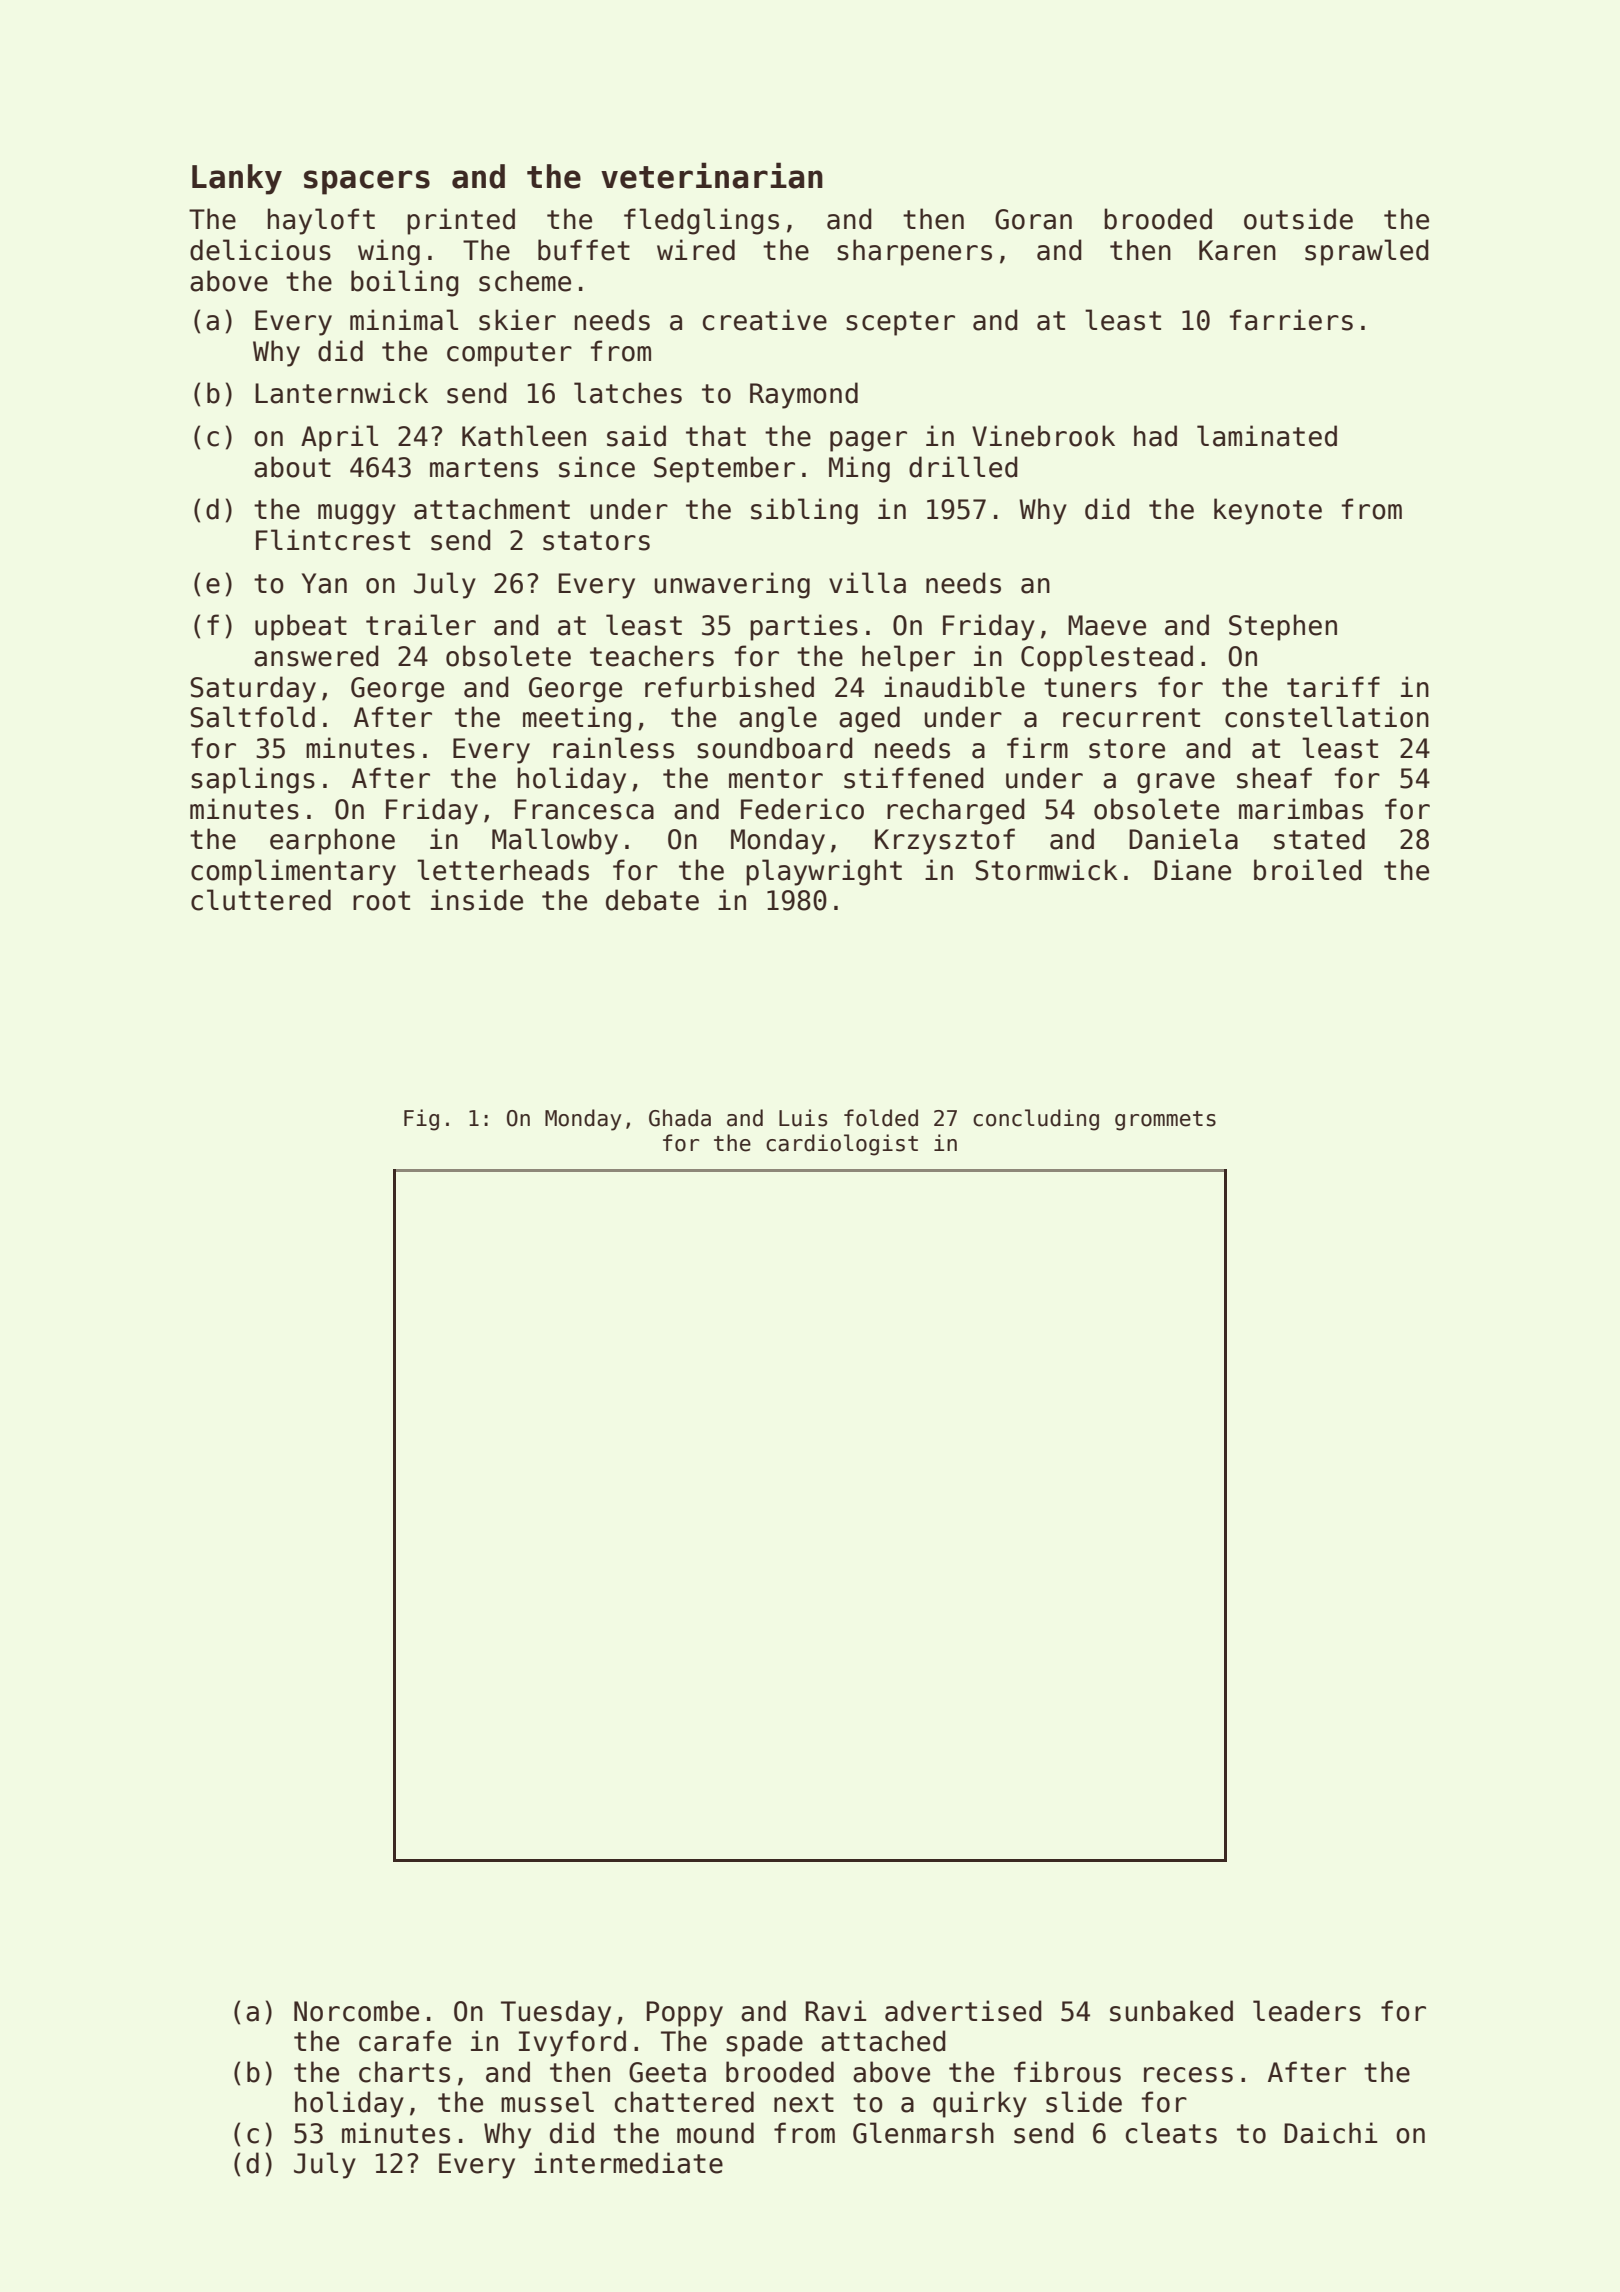  Describe the element at coordinates (963, 2011) in the document. I see `advertised` at that location.
